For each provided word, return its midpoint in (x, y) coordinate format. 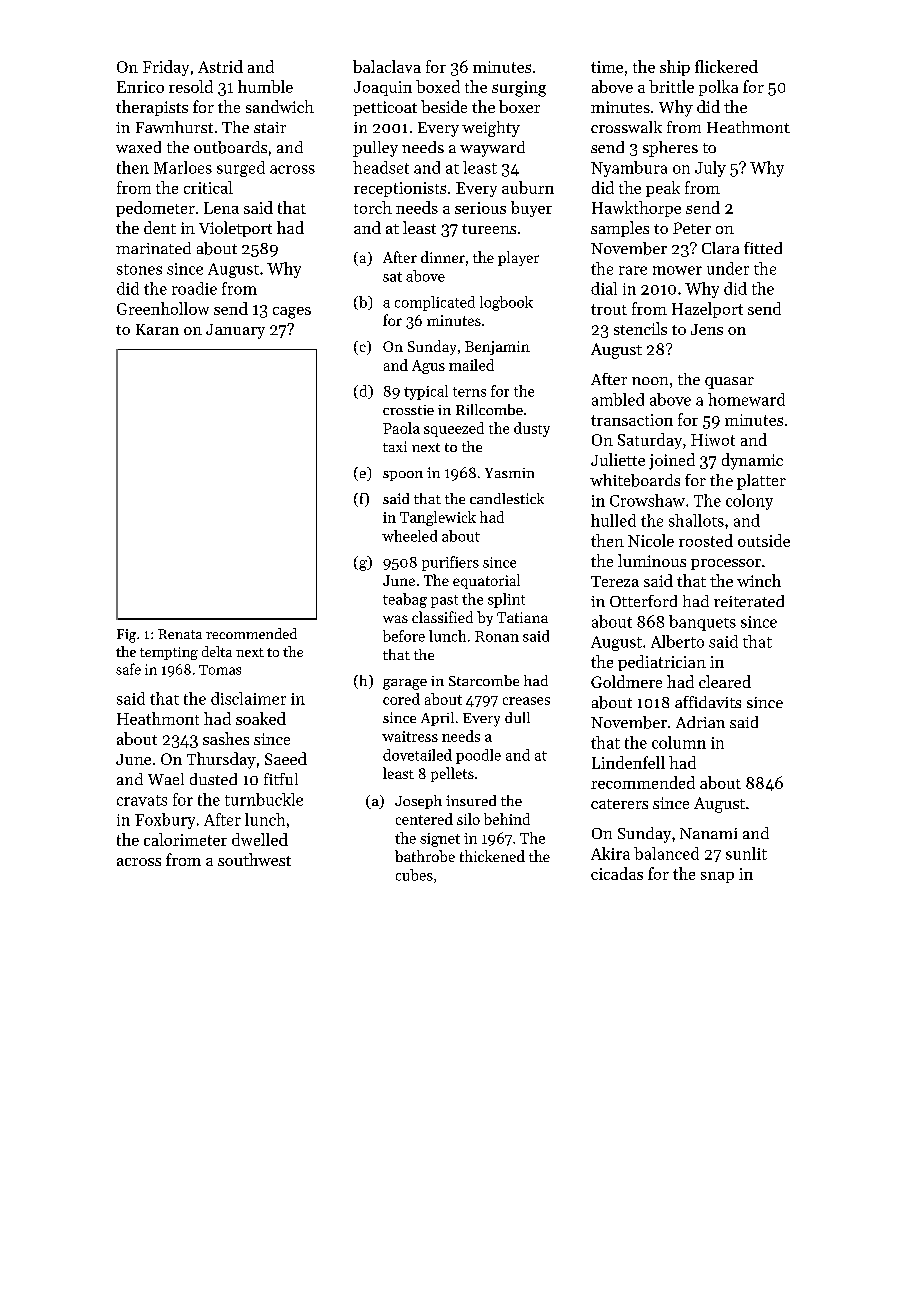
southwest (254, 859)
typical (426, 392)
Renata (180, 634)
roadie (194, 288)
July (710, 169)
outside (764, 540)
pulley (375, 149)
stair (270, 127)
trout (609, 309)
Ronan (497, 636)
